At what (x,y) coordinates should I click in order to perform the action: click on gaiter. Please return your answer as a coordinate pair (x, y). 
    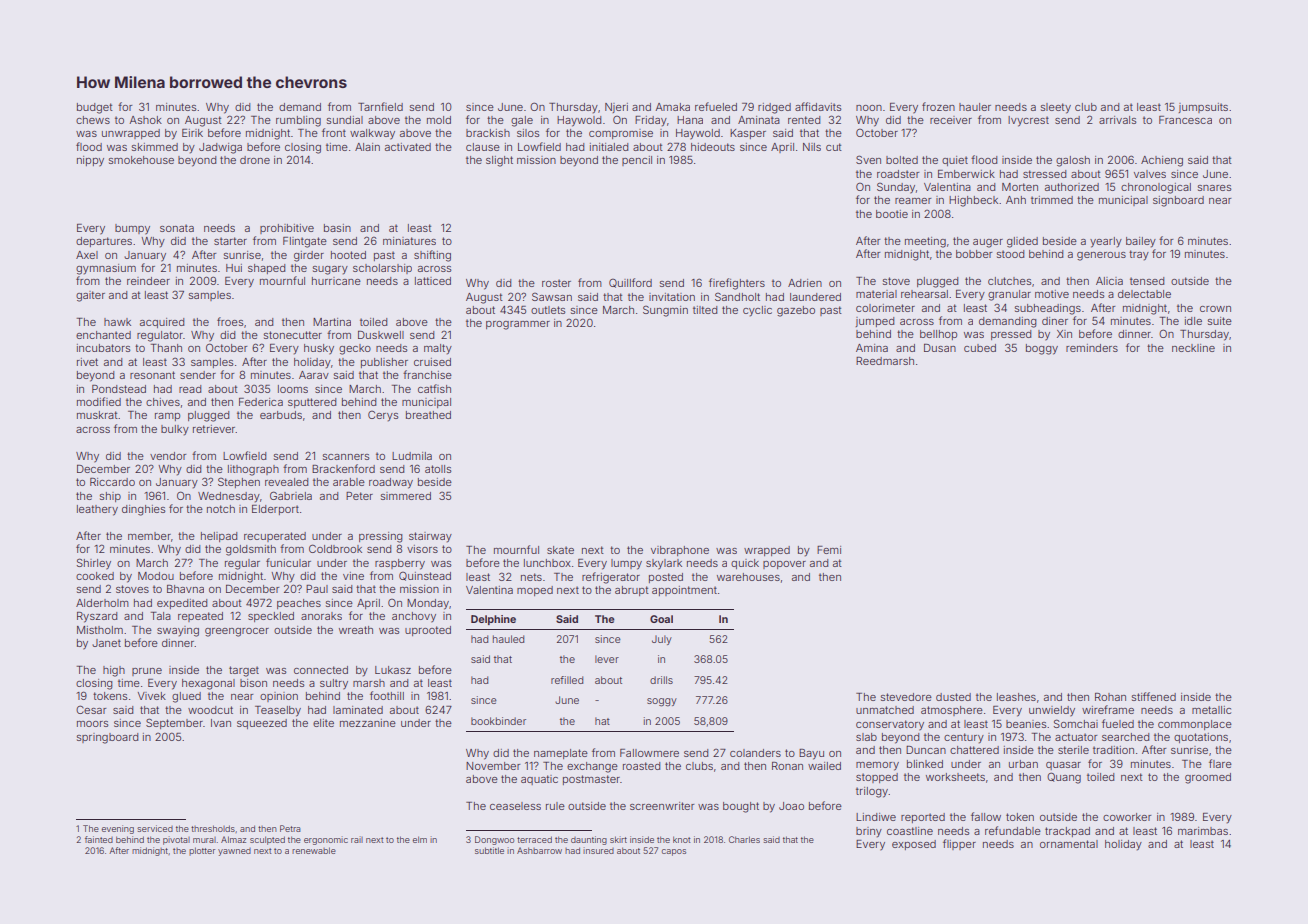
    Looking at the image, I should click on (90, 296).
